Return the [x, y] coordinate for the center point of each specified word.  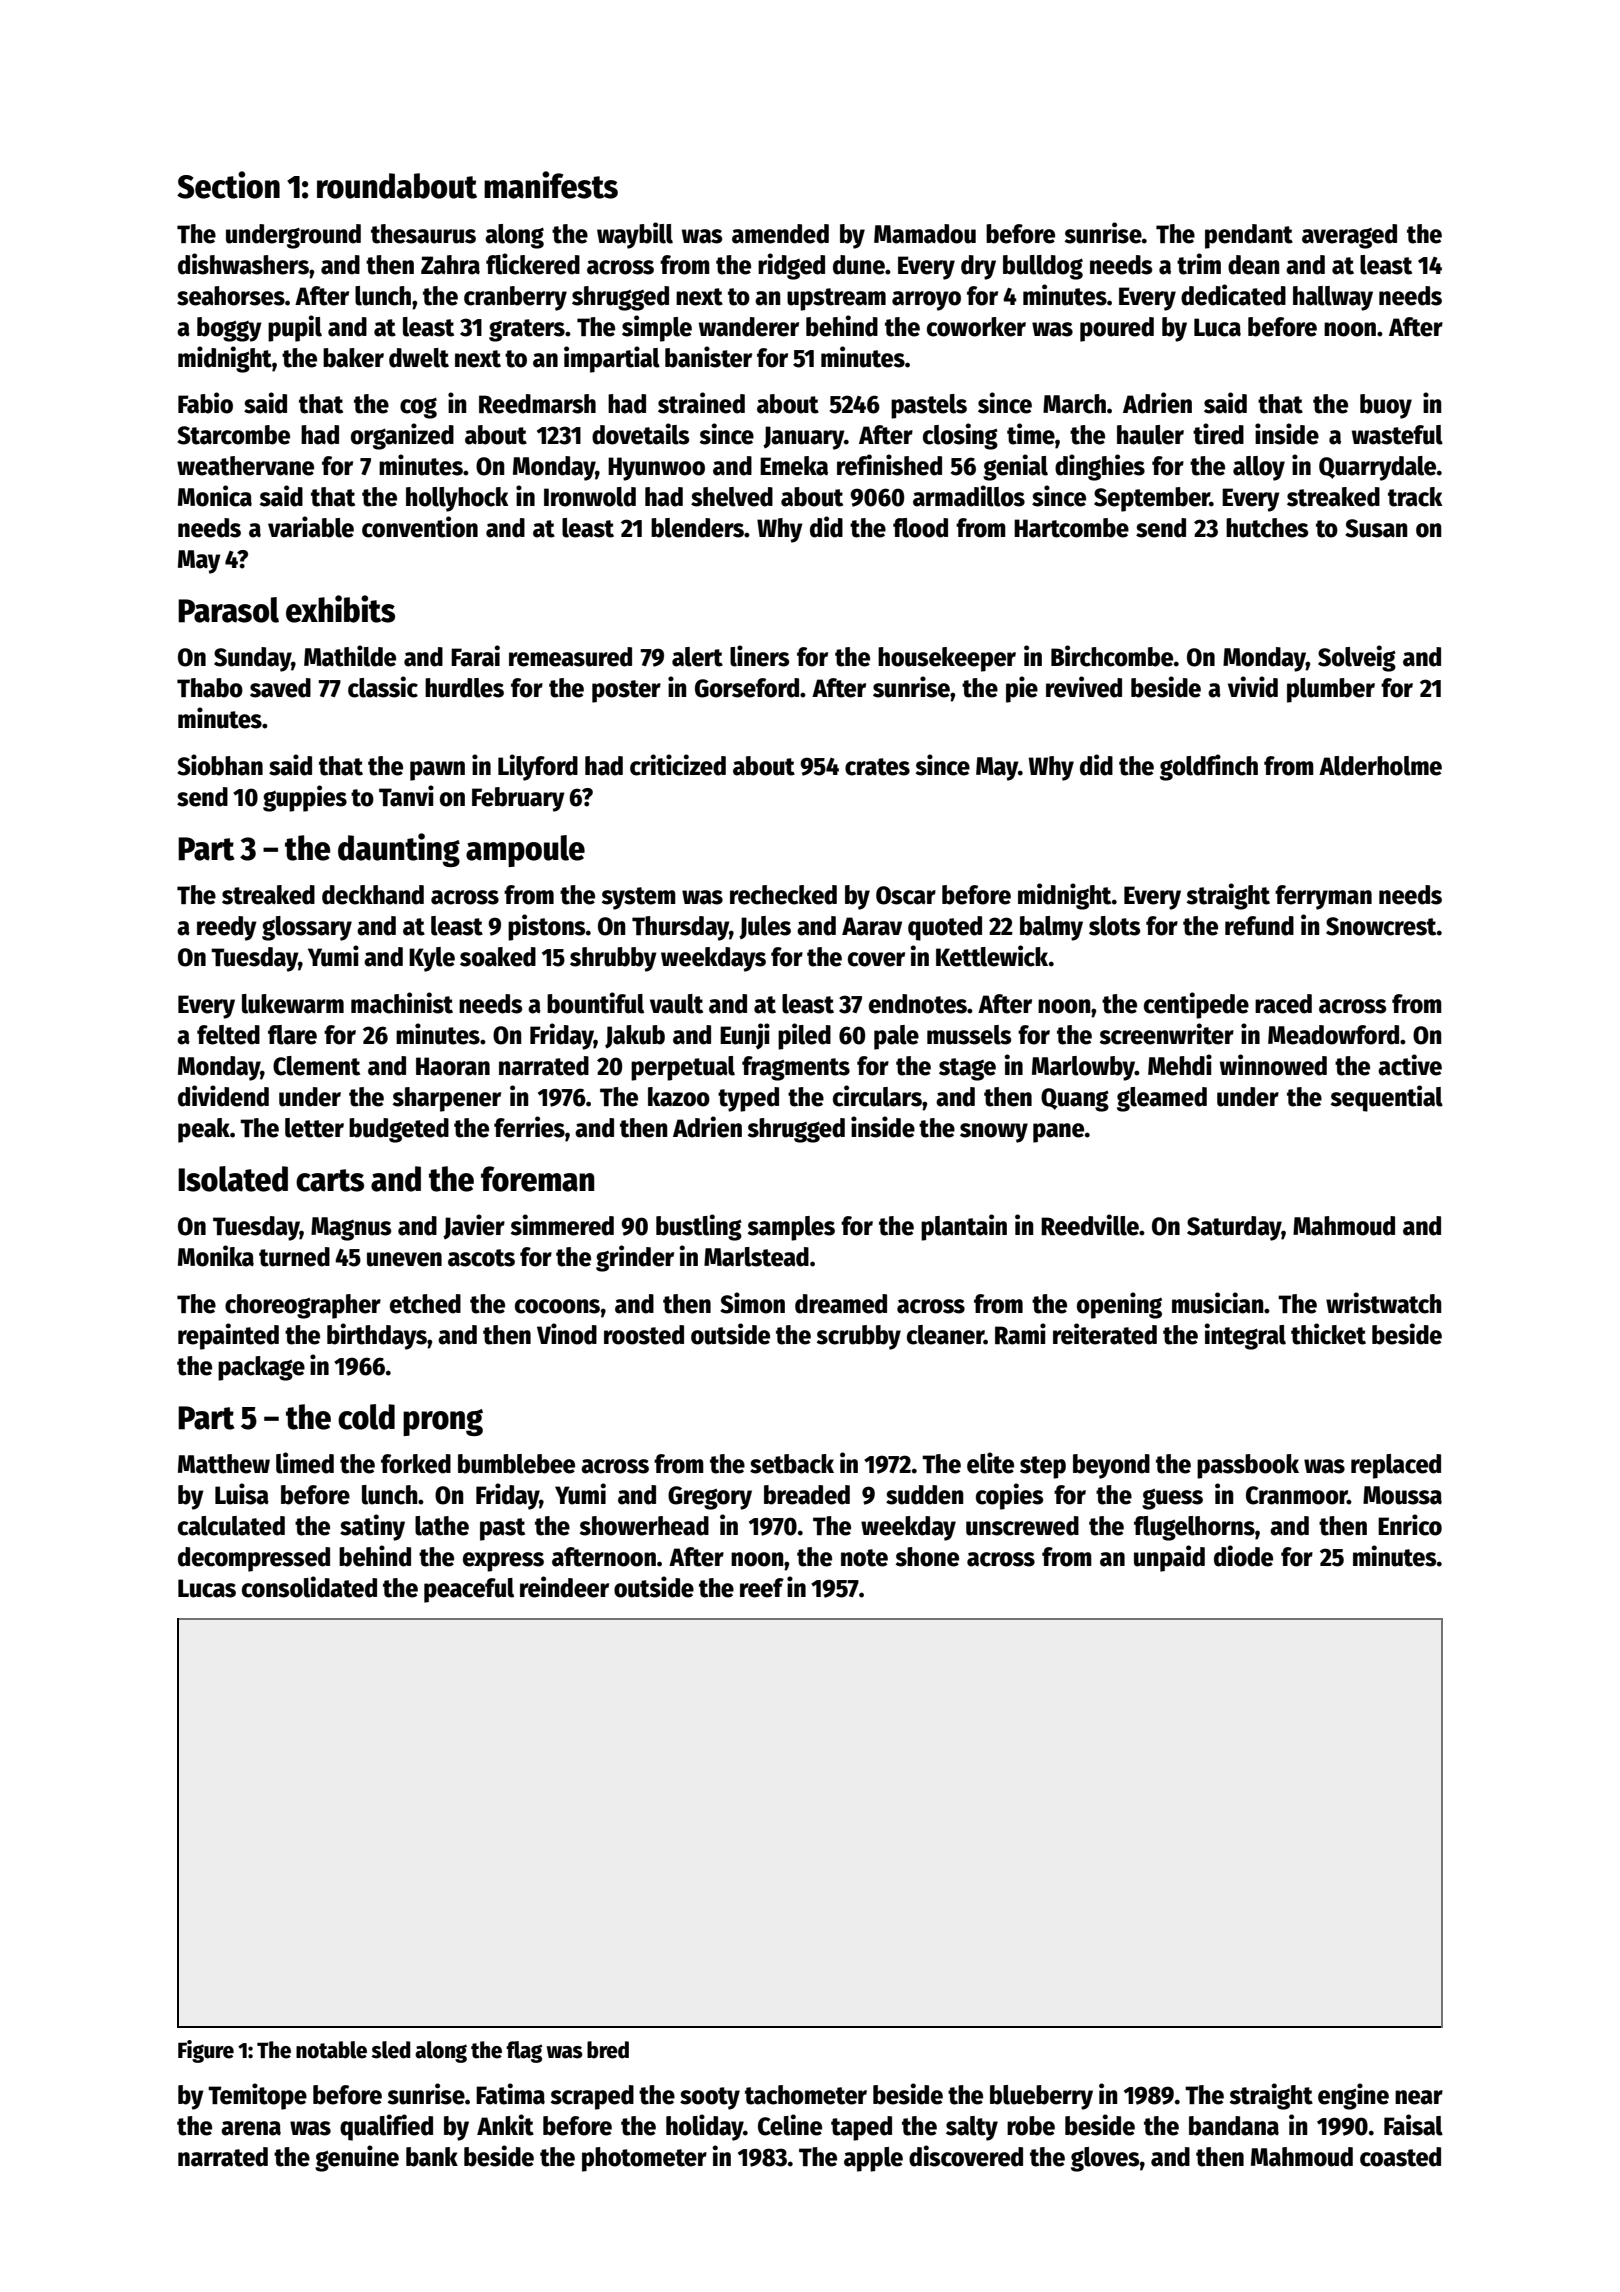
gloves [1105, 2159]
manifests [551, 185]
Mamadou [925, 234]
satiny [372, 1527]
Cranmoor [1297, 1495]
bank [432, 2157]
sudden [925, 1495]
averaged [1349, 236]
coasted [1400, 2157]
